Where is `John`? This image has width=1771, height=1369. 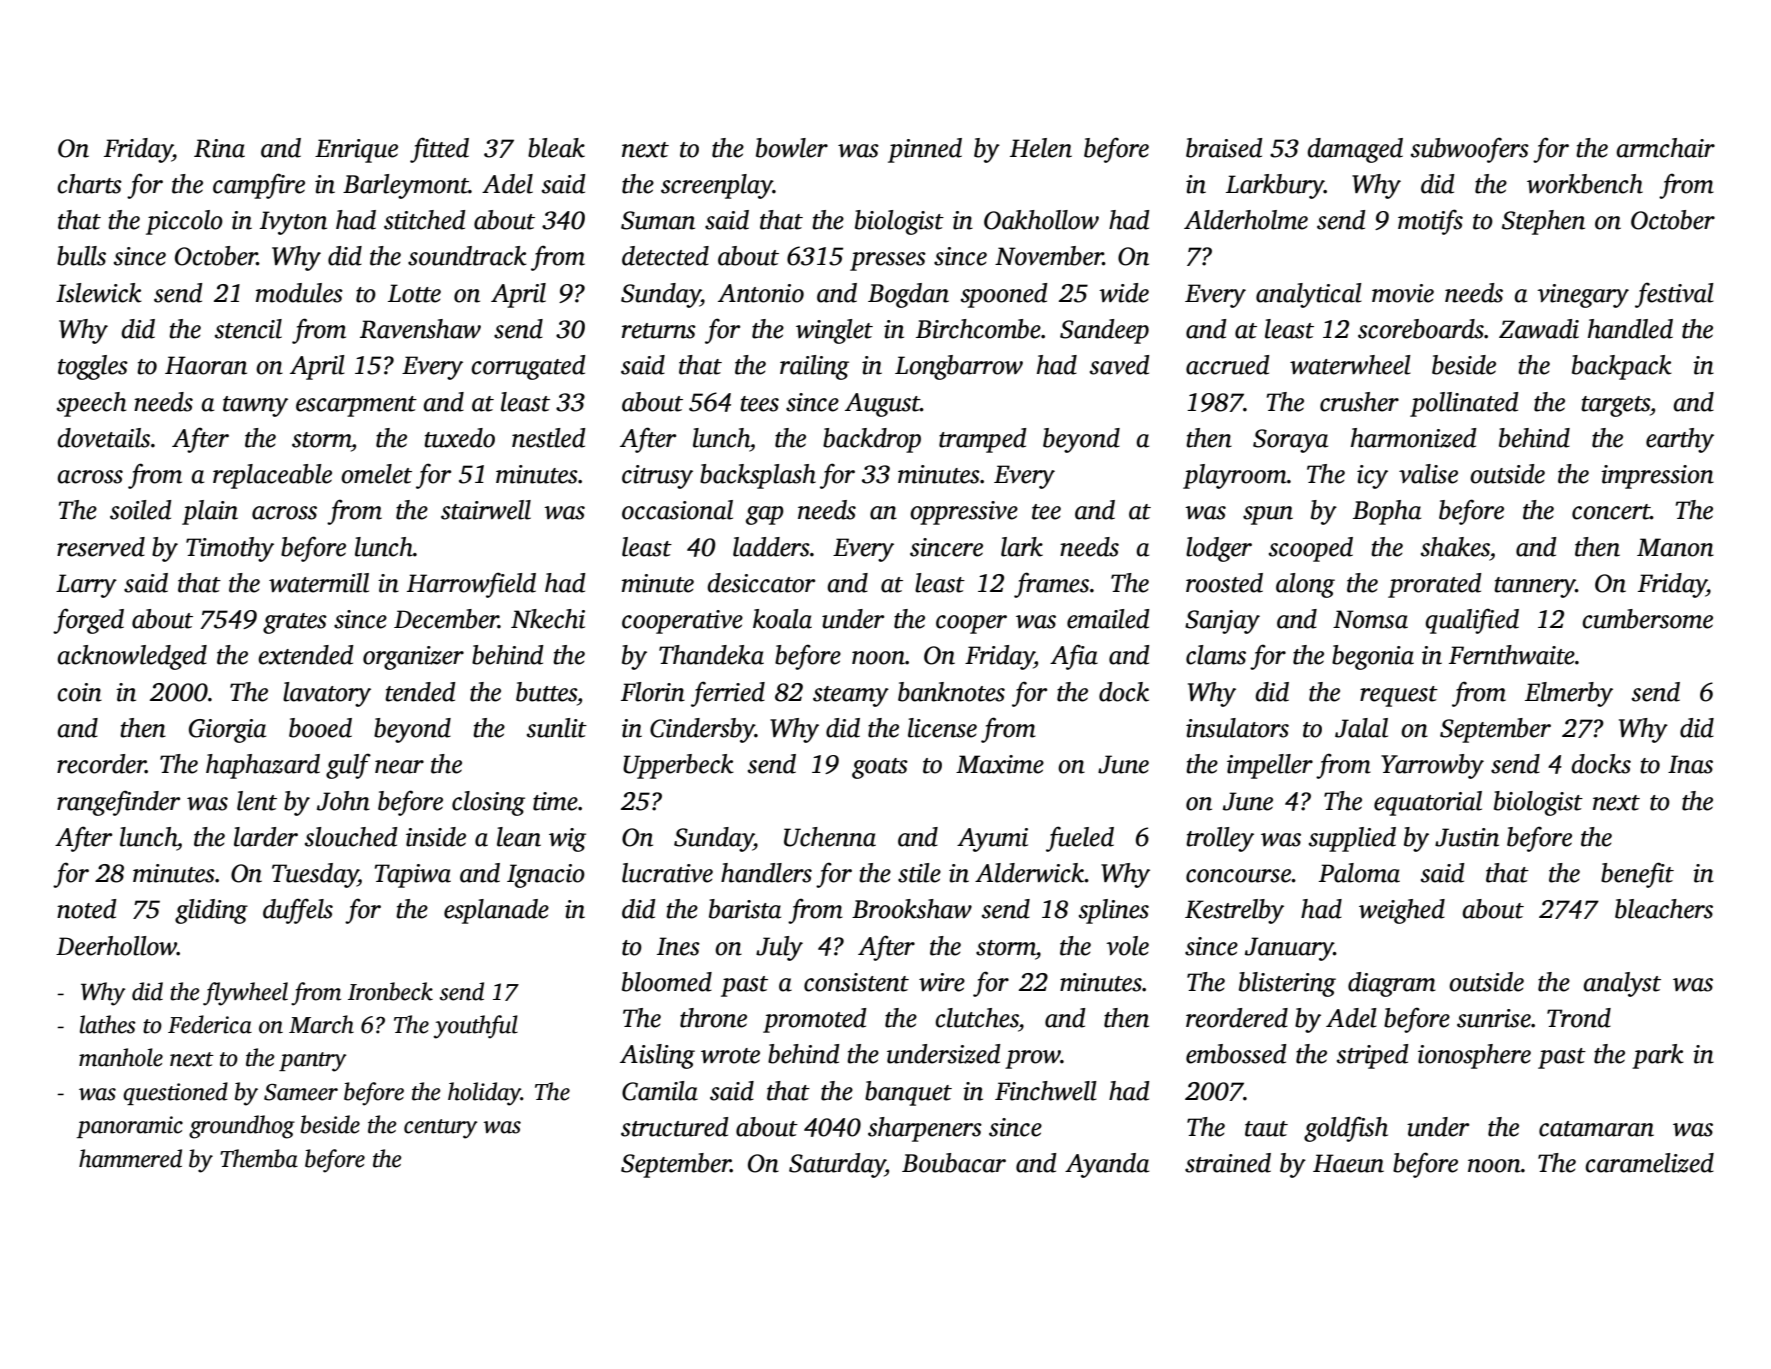 John is located at coordinates (343, 801).
